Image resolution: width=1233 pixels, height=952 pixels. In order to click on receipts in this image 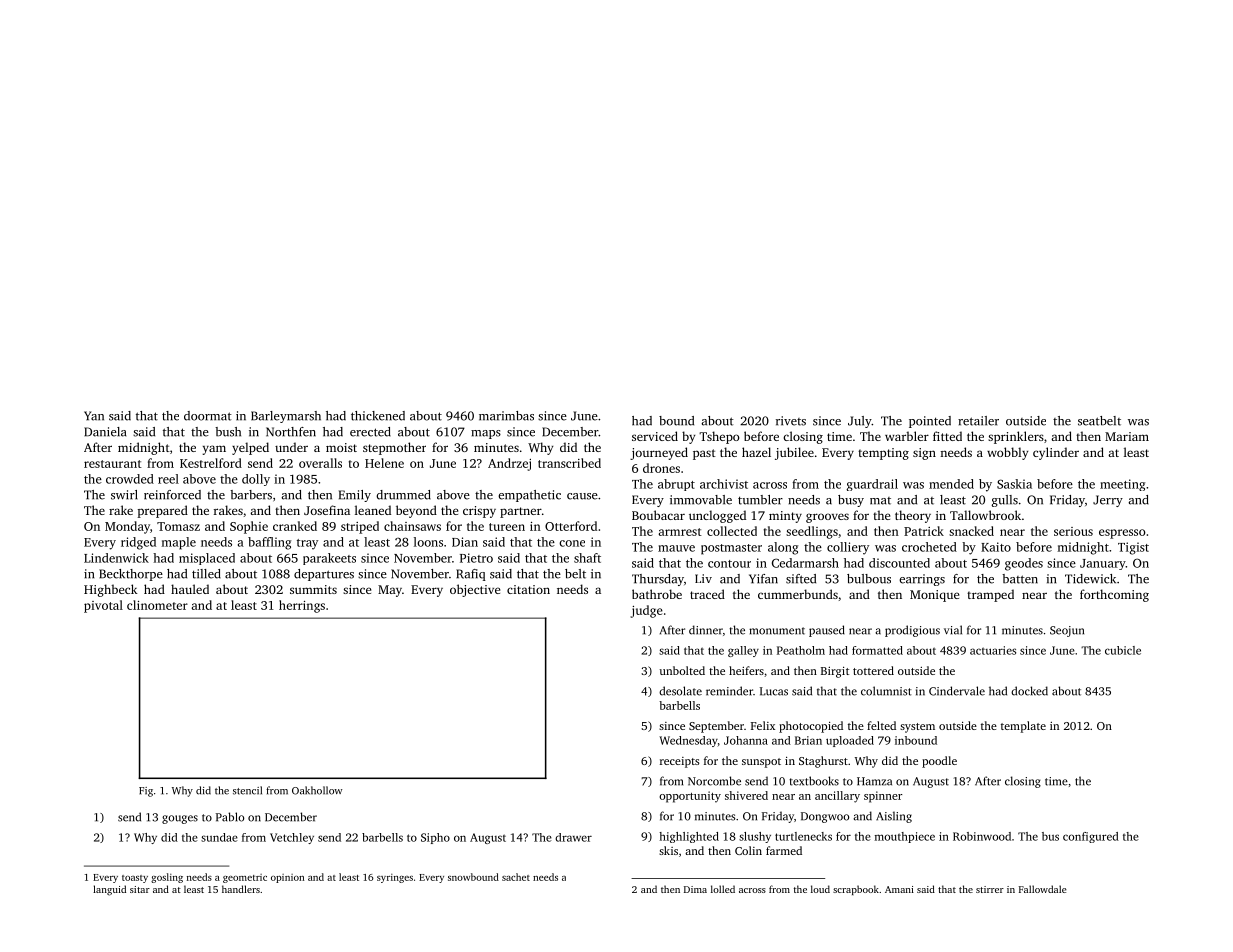, I will do `click(679, 762)`.
